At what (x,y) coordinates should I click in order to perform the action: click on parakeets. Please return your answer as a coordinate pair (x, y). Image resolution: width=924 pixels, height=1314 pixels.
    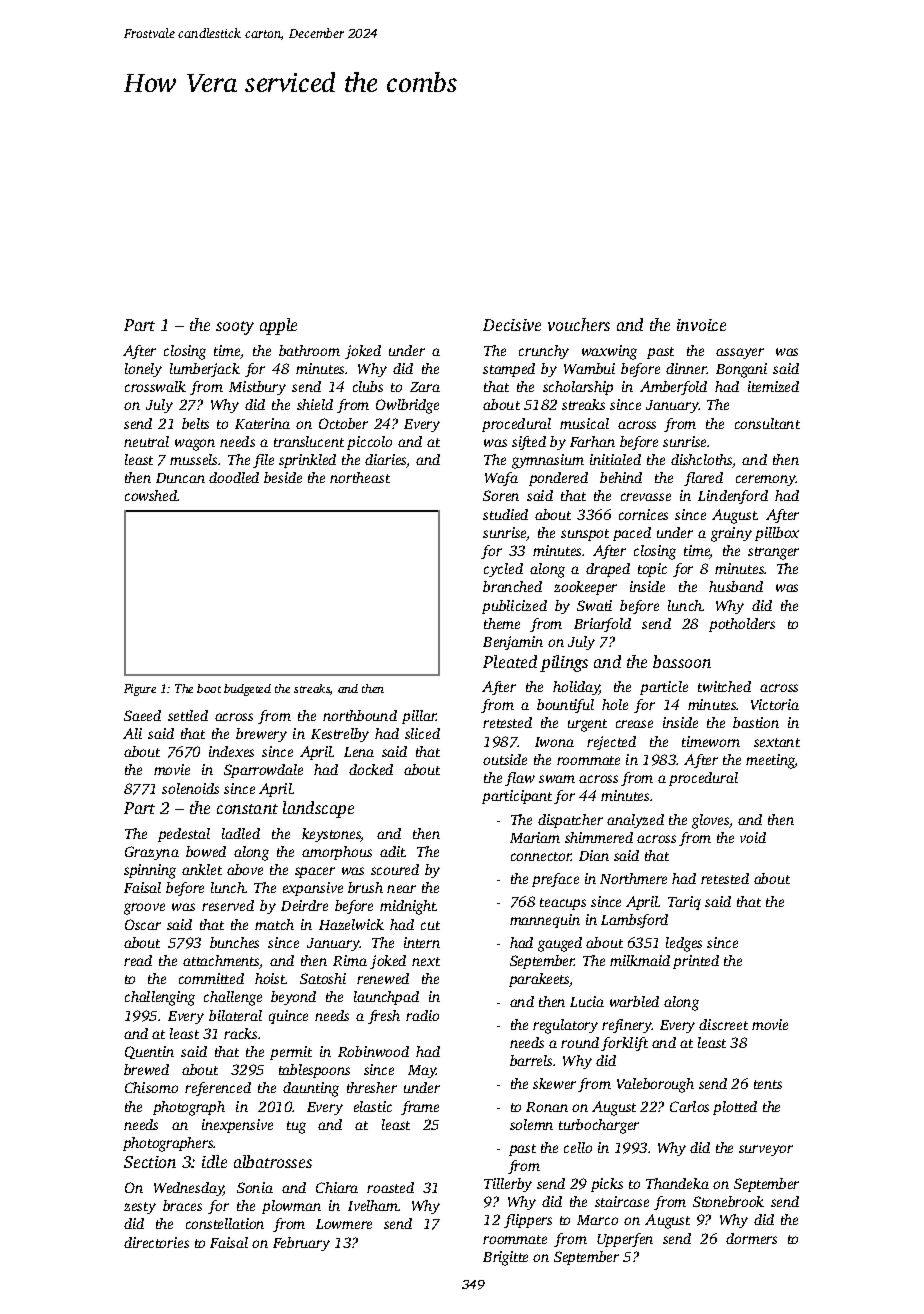
    Looking at the image, I should click on (539, 980).
